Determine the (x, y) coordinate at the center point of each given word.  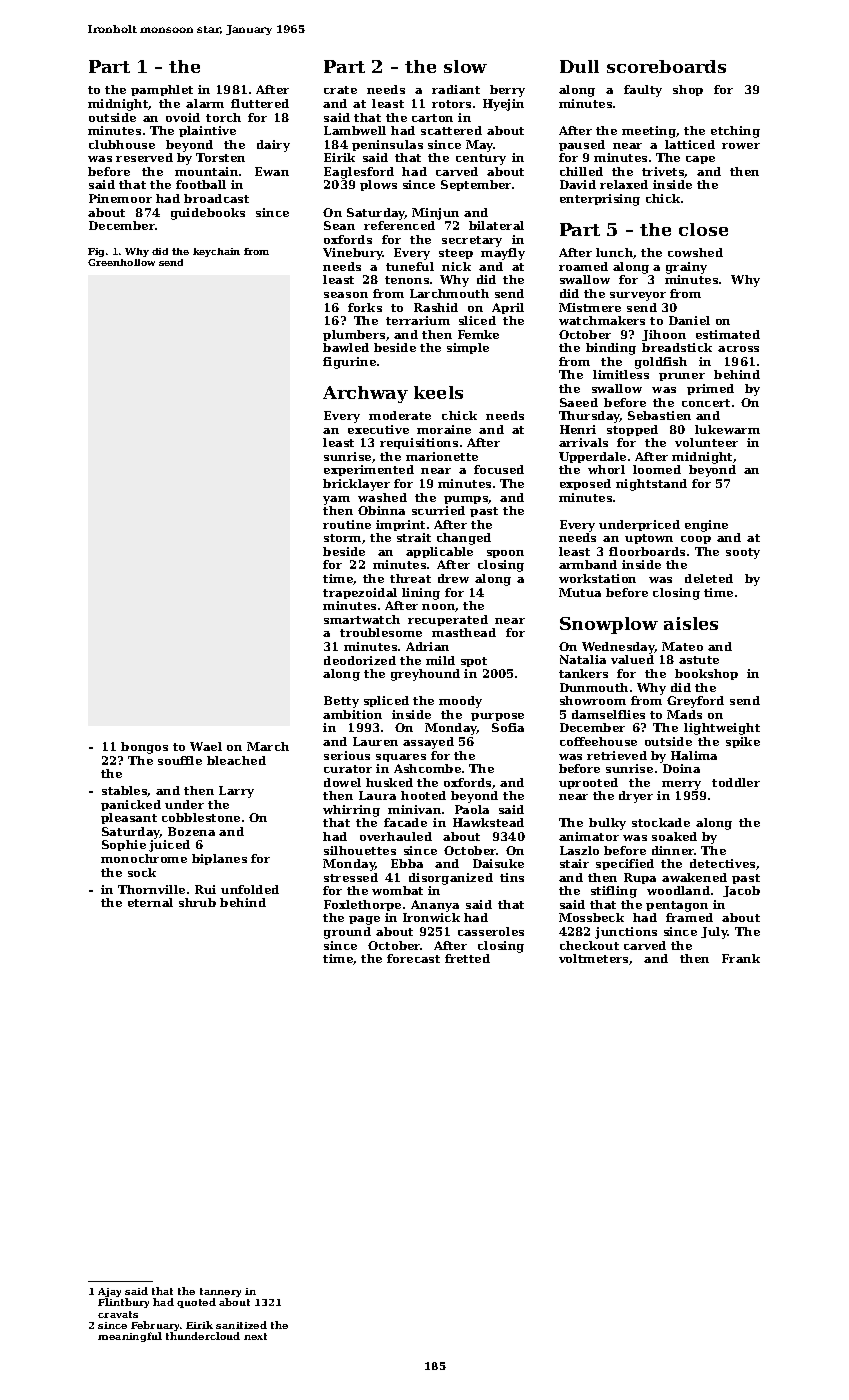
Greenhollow (121, 262)
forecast (413, 958)
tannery (220, 1292)
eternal (150, 902)
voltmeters (593, 958)
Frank (741, 958)
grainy (686, 268)
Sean (339, 225)
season (346, 295)
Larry (236, 792)
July (714, 933)
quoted (196, 1303)
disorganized (451, 879)
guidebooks (208, 214)
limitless (621, 374)
